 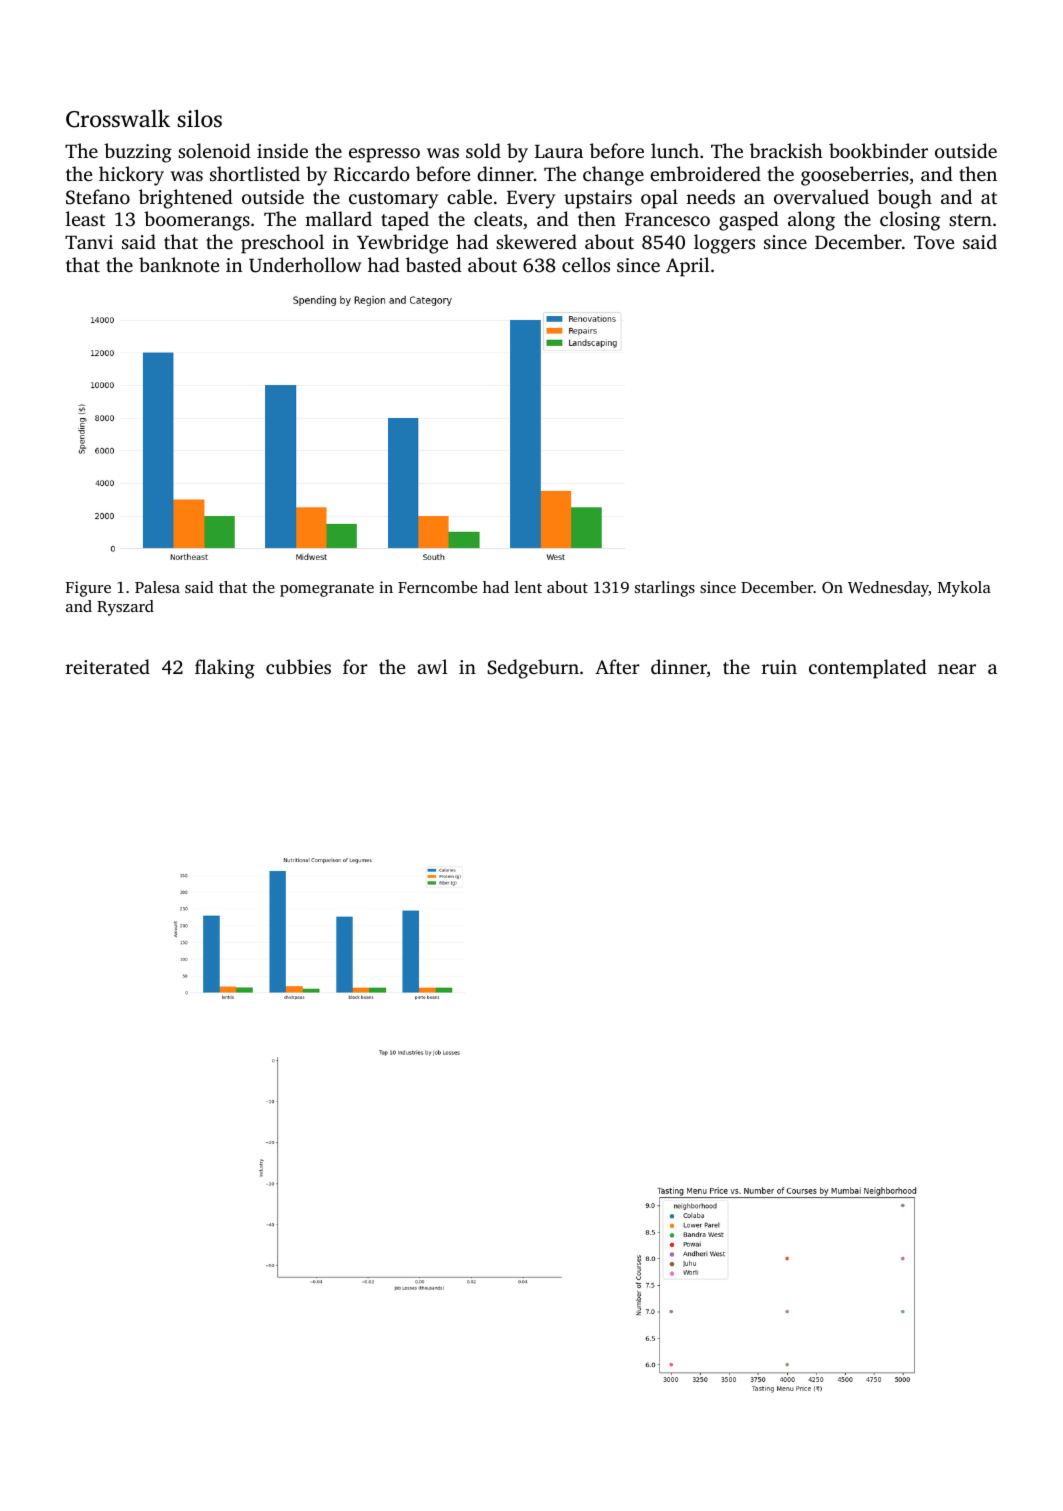 I want to click on brackish, so click(x=786, y=150).
